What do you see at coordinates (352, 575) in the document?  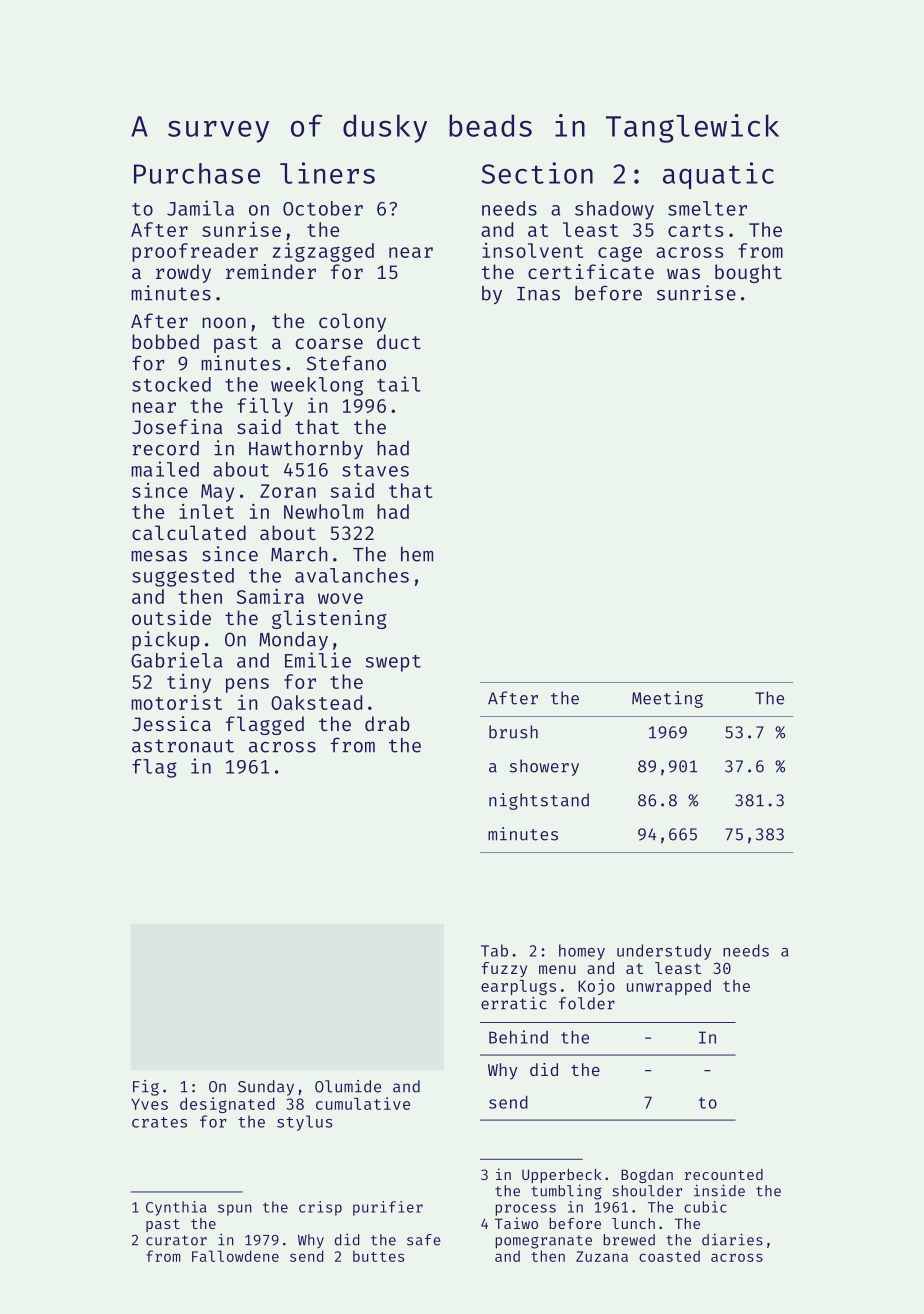 I see `avalanches` at bounding box center [352, 575].
